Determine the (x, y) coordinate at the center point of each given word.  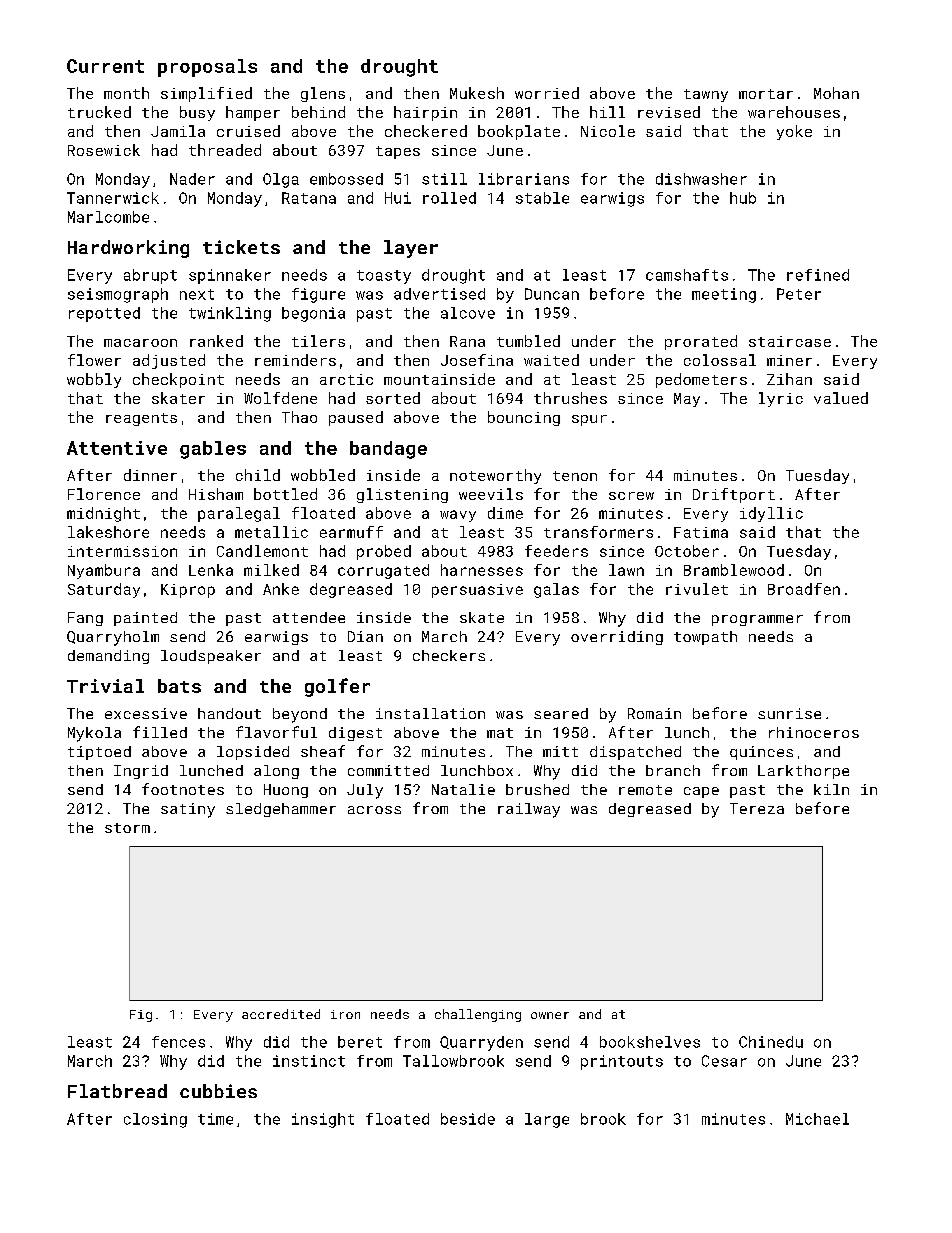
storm (127, 828)
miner (789, 360)
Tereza (757, 808)
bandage (388, 450)
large (547, 1120)
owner (550, 1015)
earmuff (351, 532)
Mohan (836, 93)
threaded (225, 150)
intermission (122, 551)
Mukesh (477, 93)
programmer (757, 620)
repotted (104, 314)
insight (323, 1120)
